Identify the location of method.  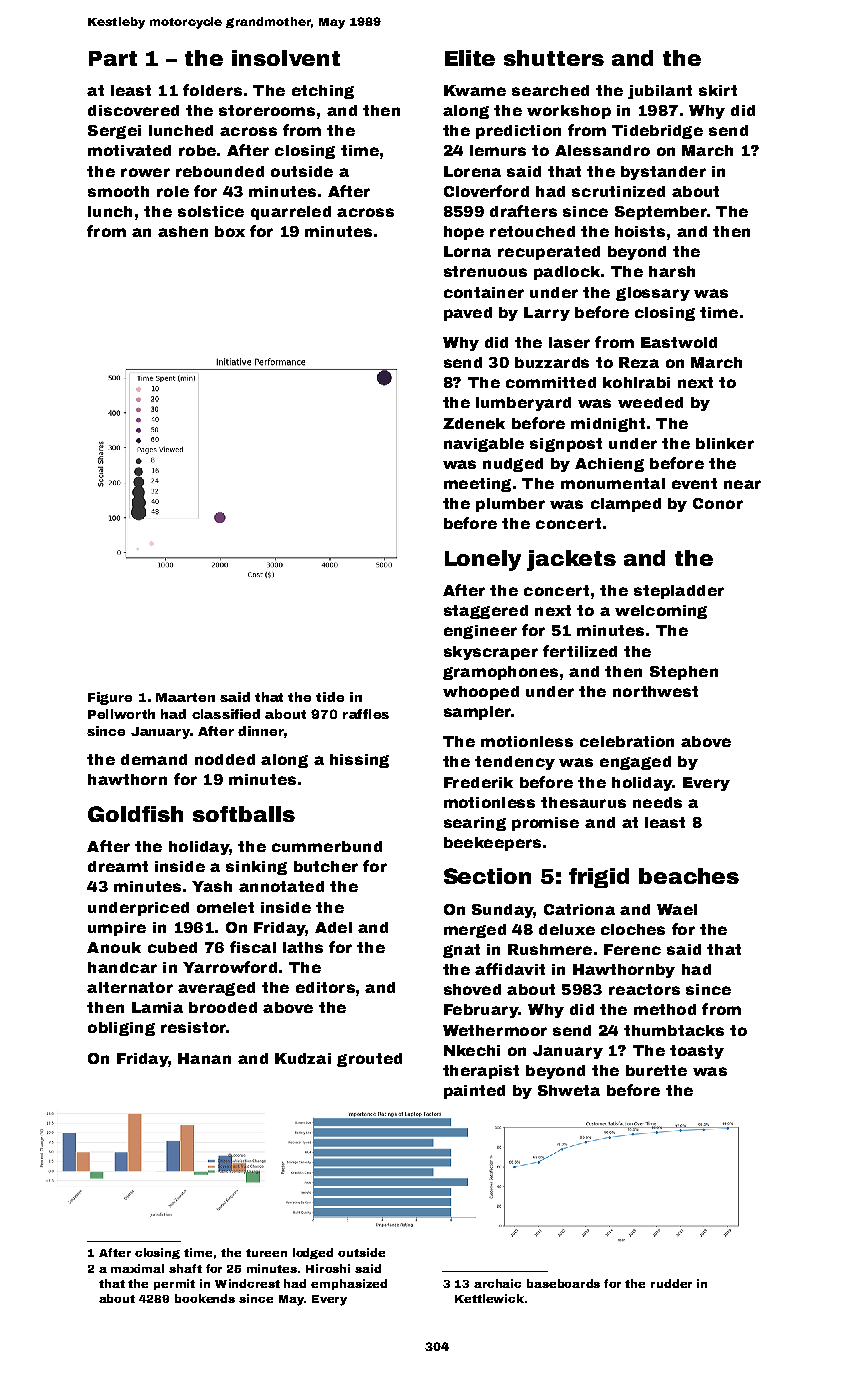
(665, 1009).
